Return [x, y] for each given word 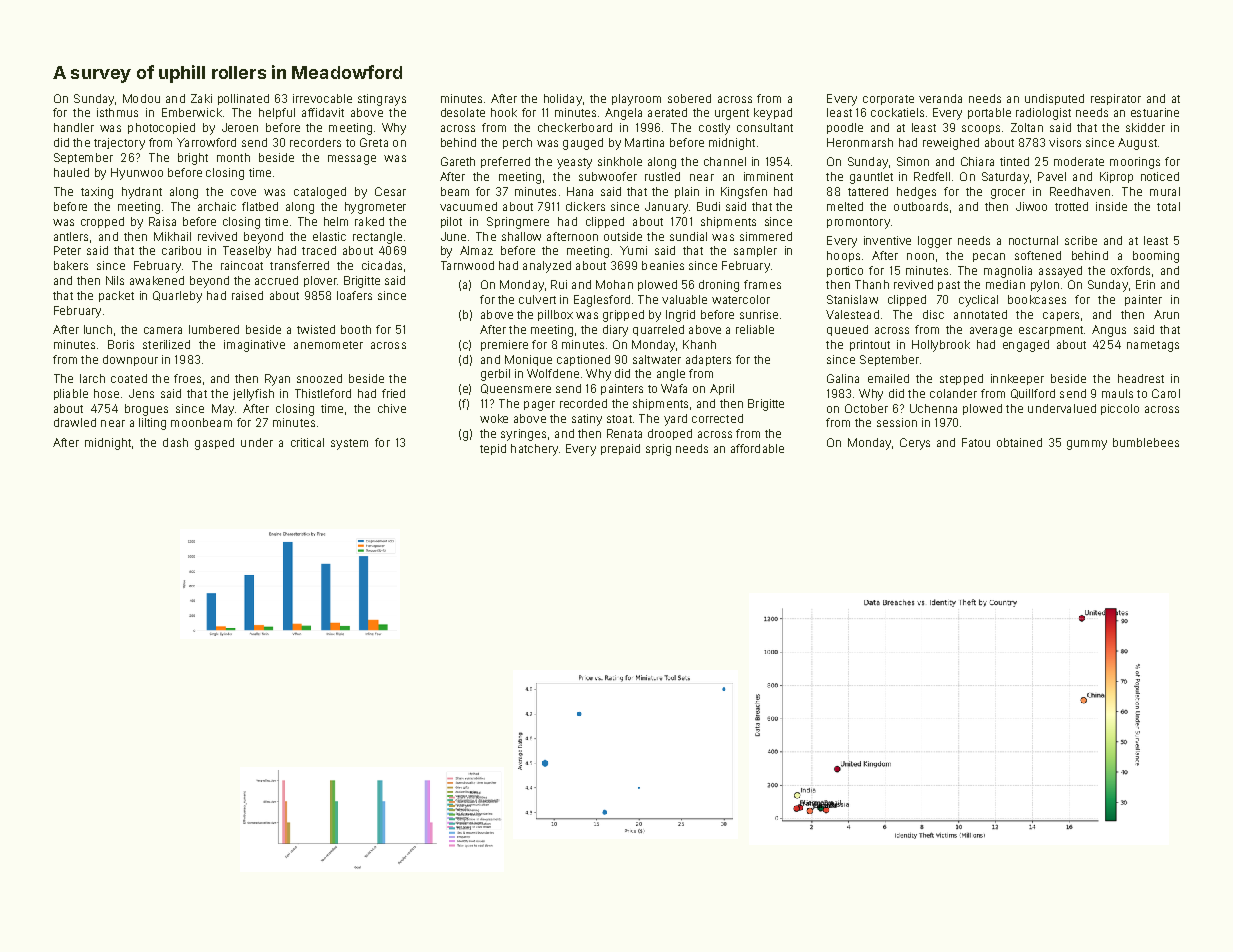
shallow [521, 236]
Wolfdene [553, 373]
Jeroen [240, 127]
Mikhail [172, 236]
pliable [71, 394]
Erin [1145, 284]
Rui [559, 284]
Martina [644, 142]
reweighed [951, 144]
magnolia [1008, 272]
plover [320, 281]
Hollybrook [941, 346]
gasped [214, 444]
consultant [765, 127]
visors [1065, 142]
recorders [315, 142]
